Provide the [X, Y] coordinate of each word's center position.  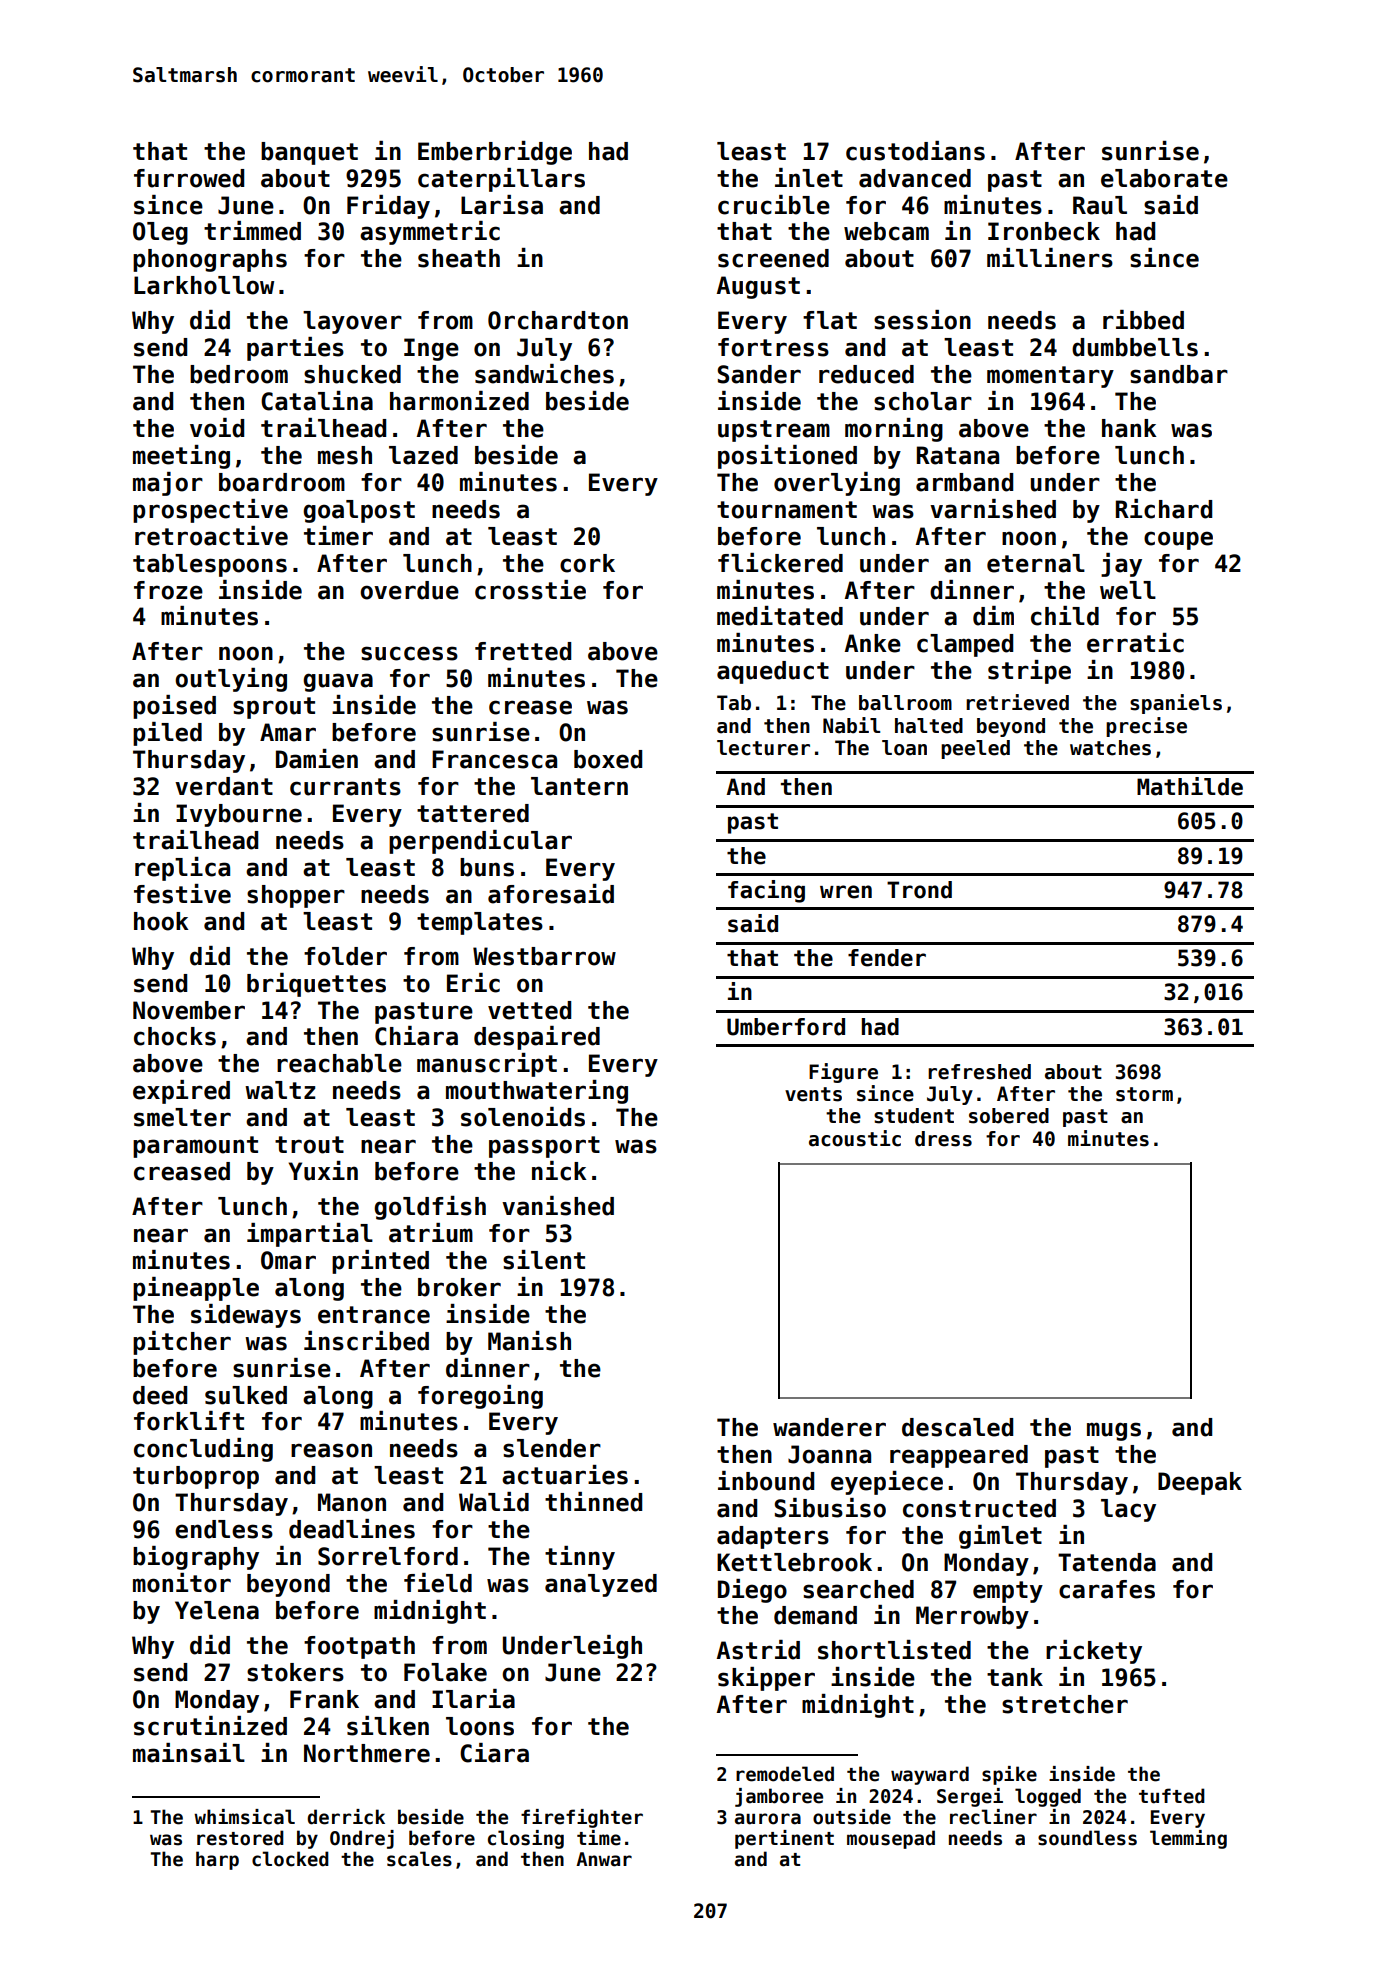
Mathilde [1190, 786]
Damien [317, 759]
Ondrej [362, 1839]
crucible [774, 205]
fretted [523, 651]
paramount [195, 1147]
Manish [529, 1341]
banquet [309, 153]
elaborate [1164, 178]
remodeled [785, 1774]
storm [1144, 1094]
